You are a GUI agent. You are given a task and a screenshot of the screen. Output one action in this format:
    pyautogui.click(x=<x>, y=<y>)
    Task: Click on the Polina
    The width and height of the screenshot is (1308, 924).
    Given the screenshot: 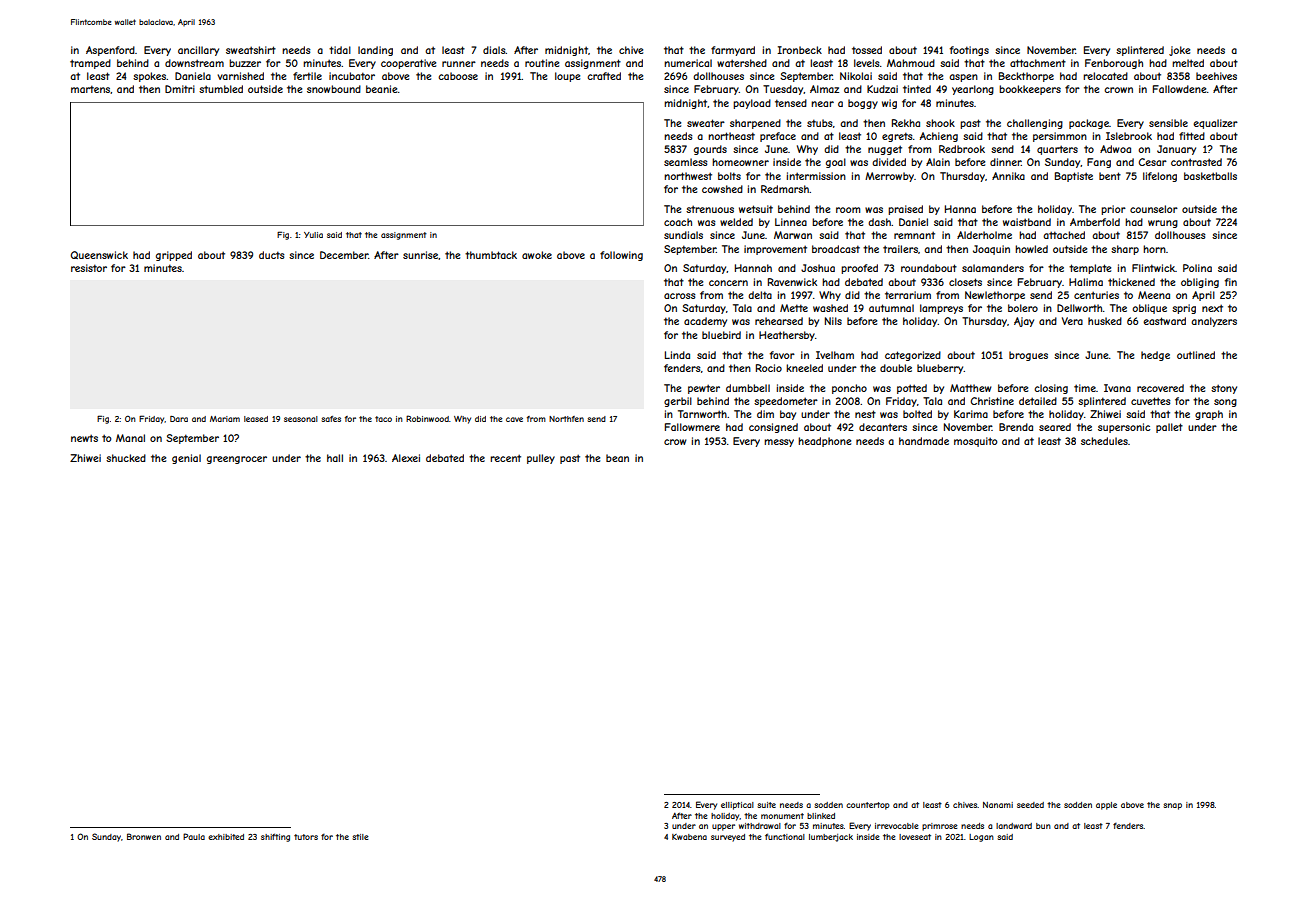 What is the action you would take?
    pyautogui.click(x=1197, y=268)
